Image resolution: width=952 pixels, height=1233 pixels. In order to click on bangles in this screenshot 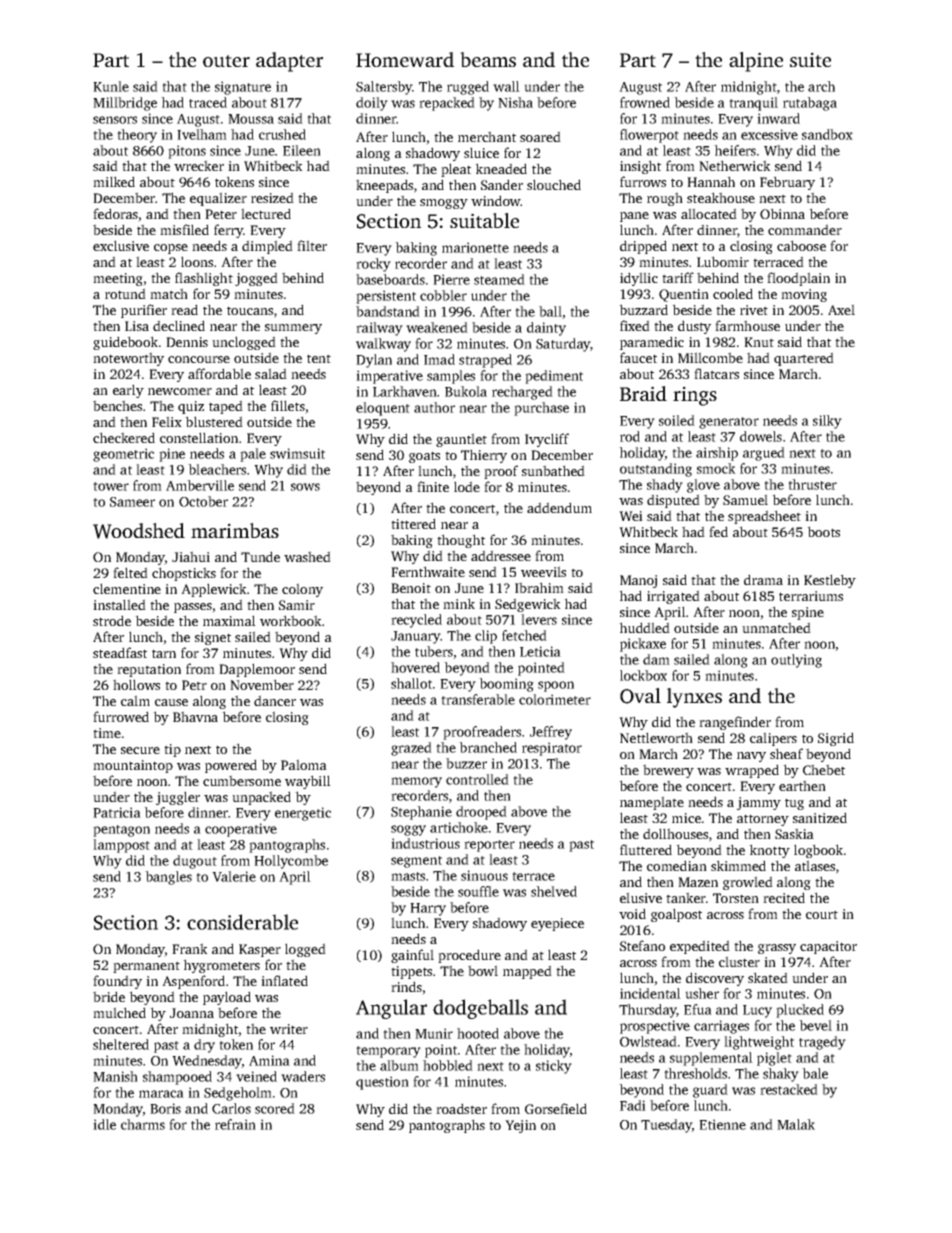, I will do `click(168, 878)`.
